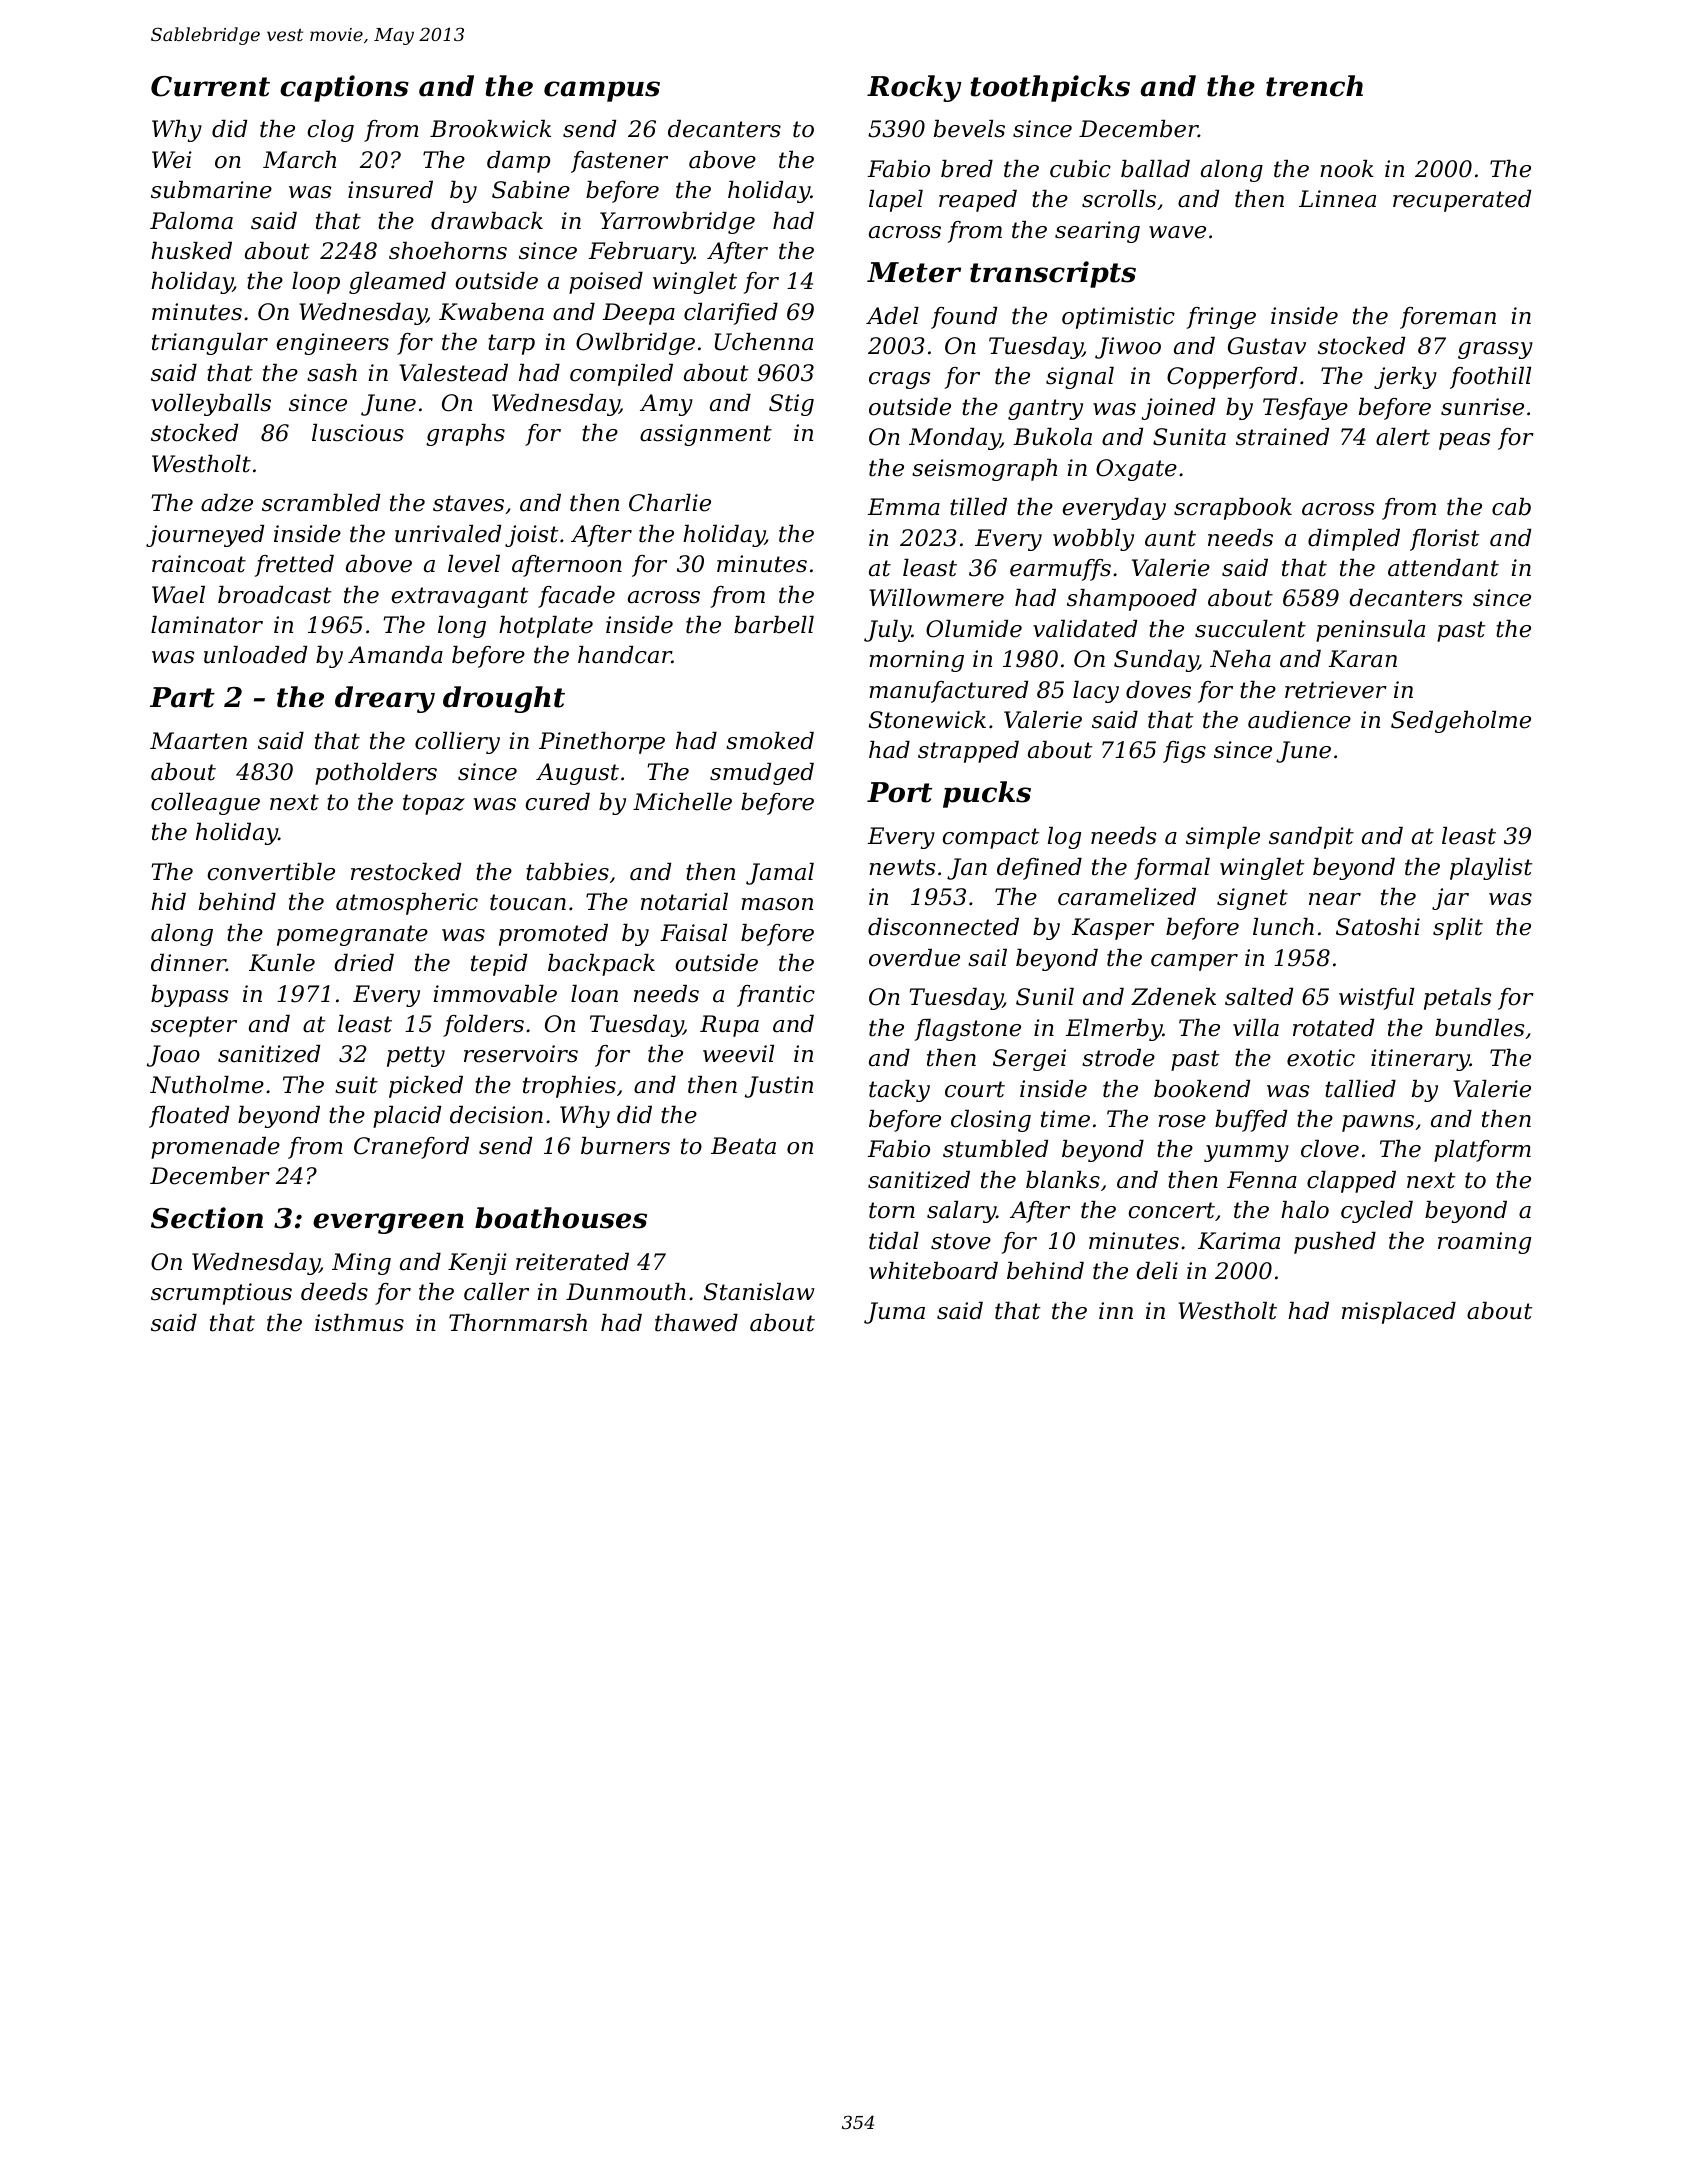  What do you see at coordinates (359, 1323) in the page?
I see `isthmus` at bounding box center [359, 1323].
